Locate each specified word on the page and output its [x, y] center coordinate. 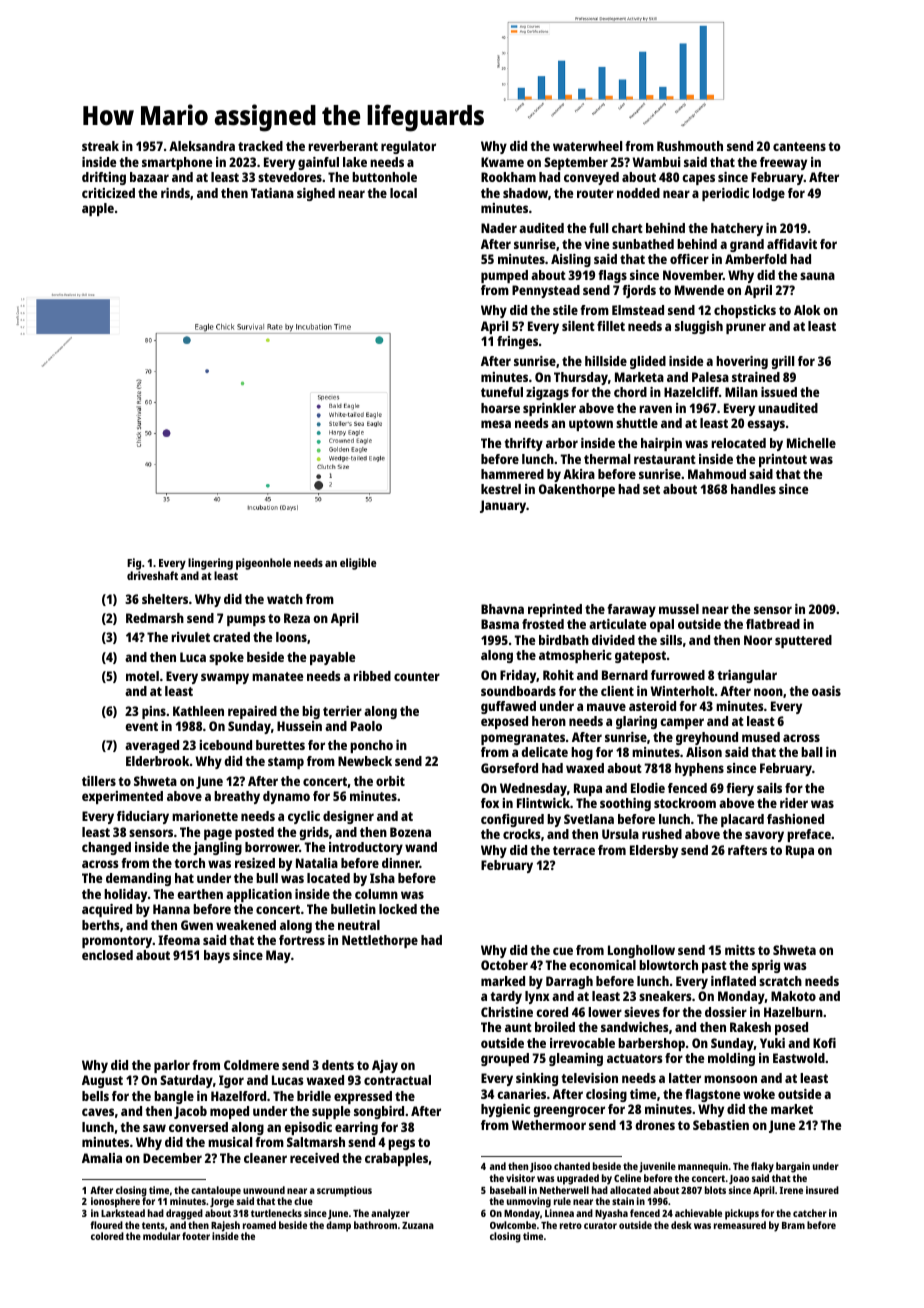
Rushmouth [690, 146]
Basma [500, 624]
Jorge [222, 1203]
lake [355, 162]
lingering [210, 564]
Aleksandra [202, 146]
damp [338, 1226]
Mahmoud [717, 474]
